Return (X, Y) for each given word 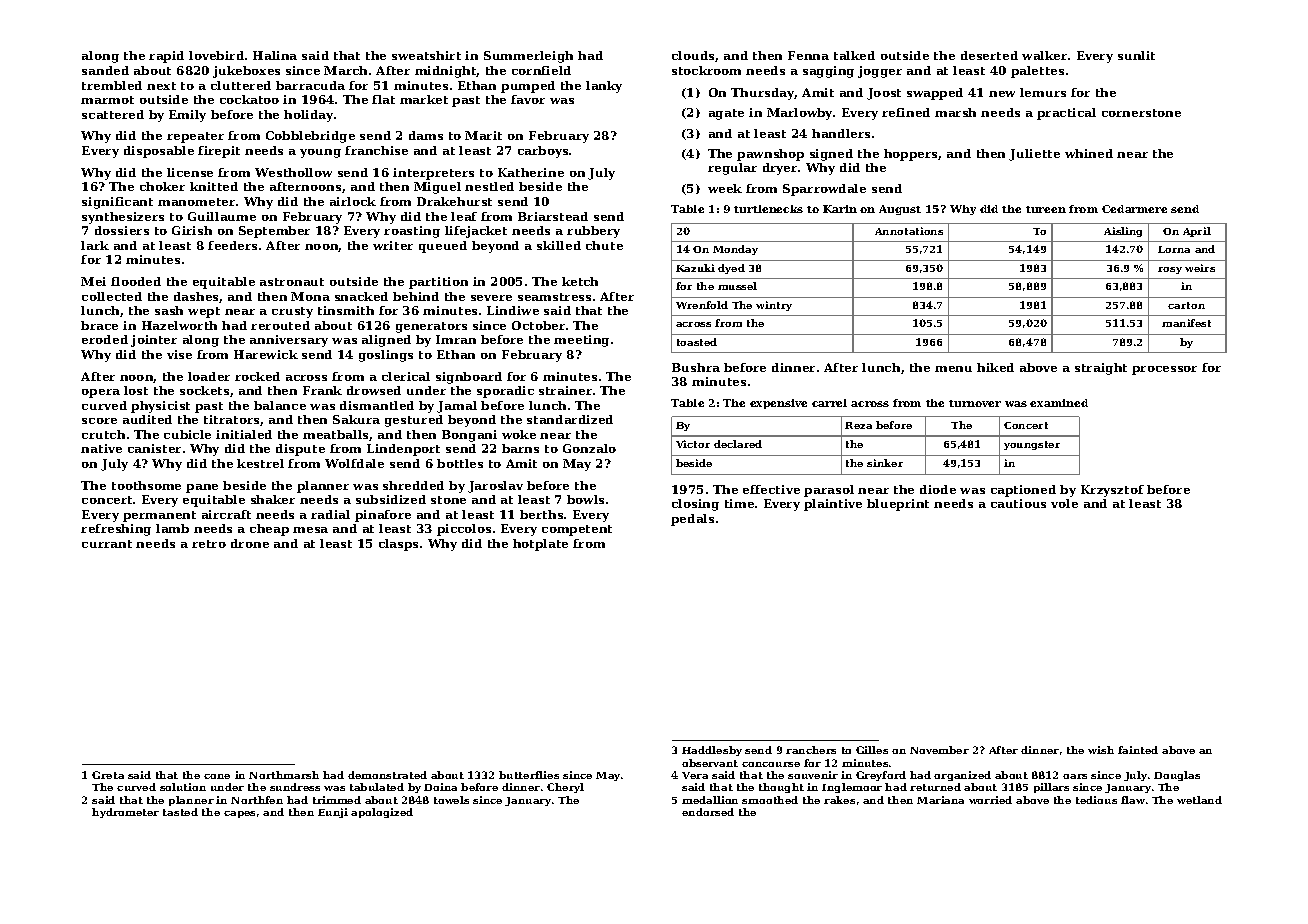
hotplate (540, 545)
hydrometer (125, 813)
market (424, 99)
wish (1101, 750)
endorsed (708, 812)
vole (1064, 503)
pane (202, 488)
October (538, 325)
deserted (989, 55)
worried (990, 800)
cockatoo (249, 99)
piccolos (464, 530)
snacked (361, 296)
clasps (398, 545)
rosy (1170, 270)
